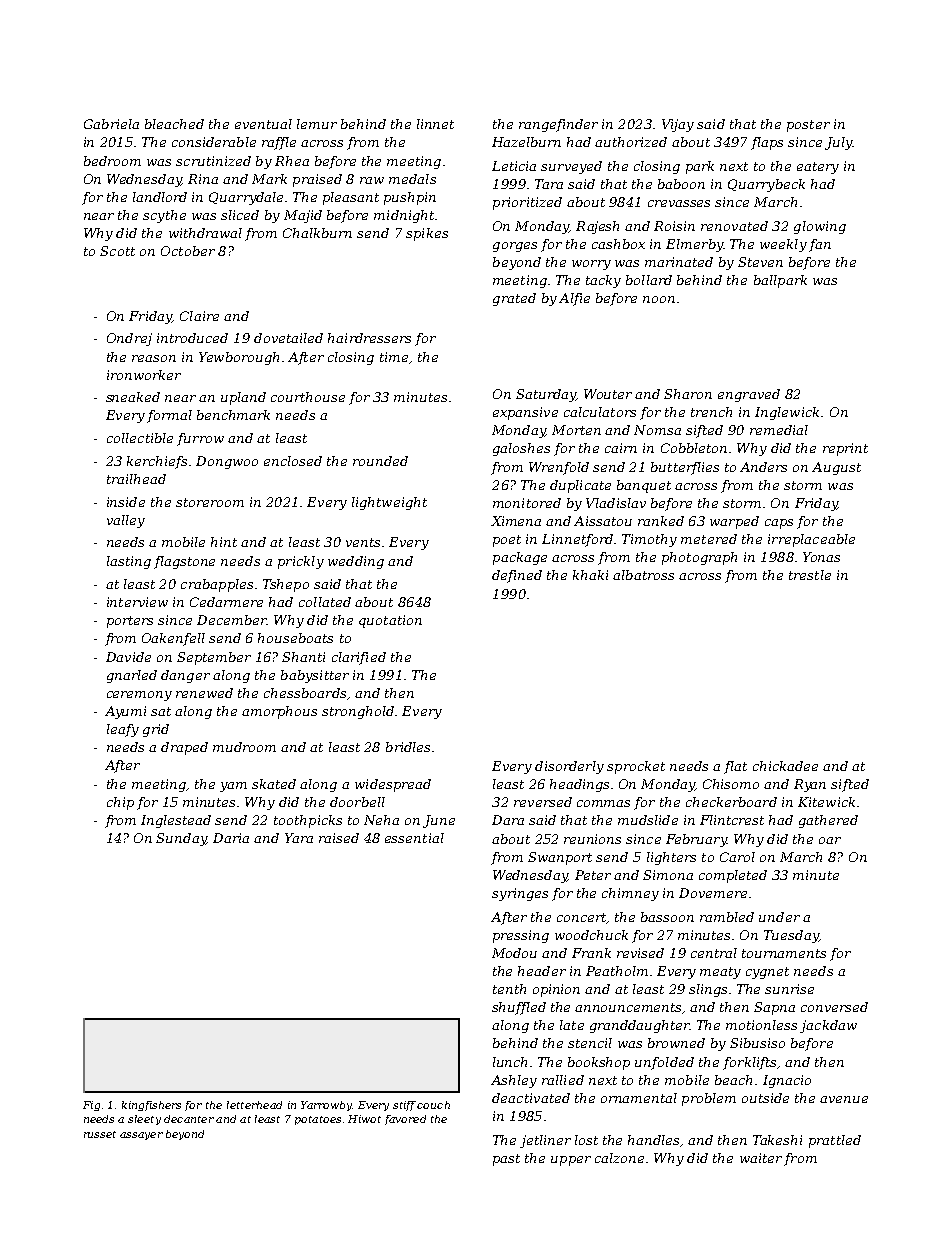  I want to click on Tshepo, so click(286, 585).
